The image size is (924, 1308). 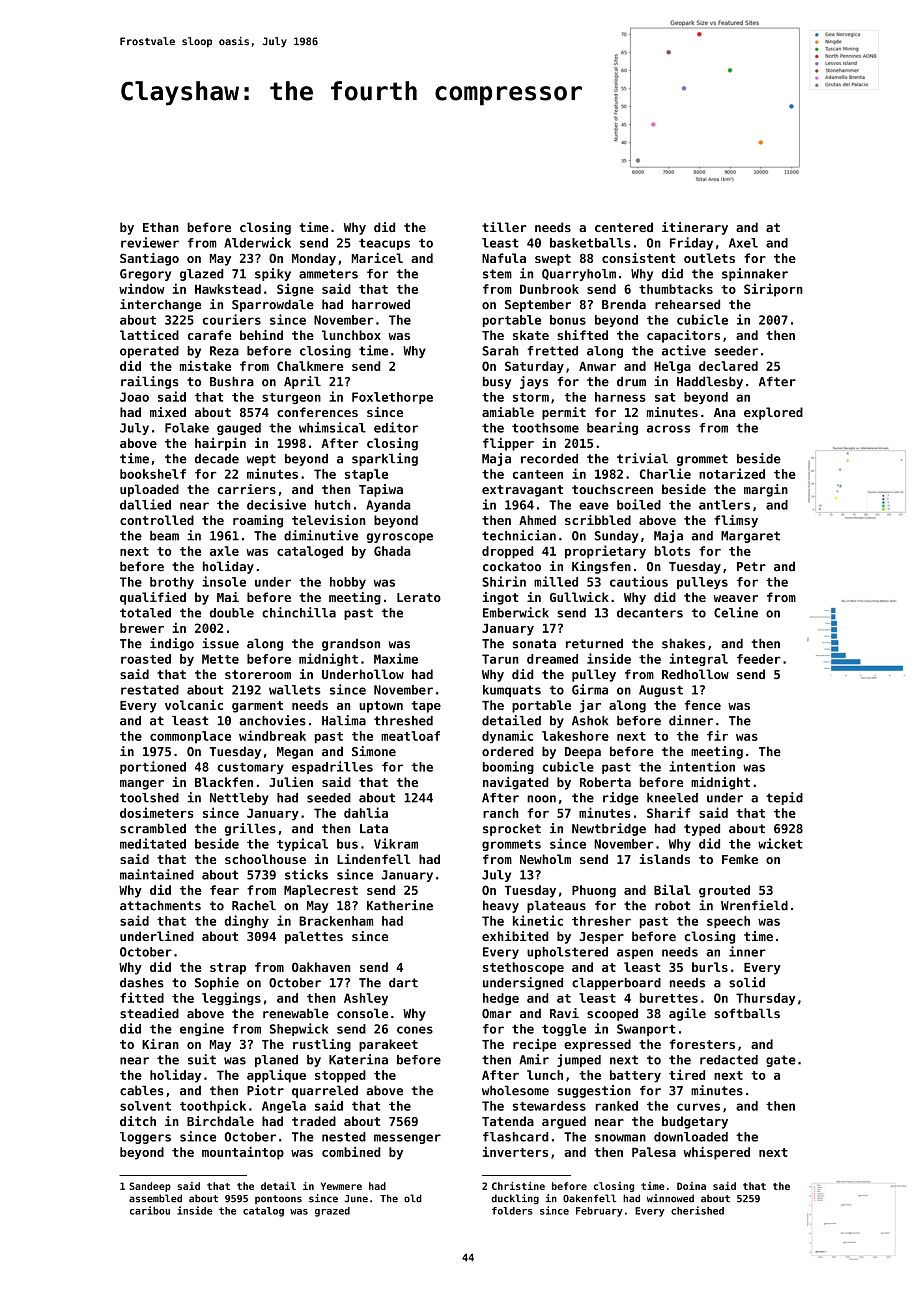 I want to click on indigo, so click(x=172, y=644).
